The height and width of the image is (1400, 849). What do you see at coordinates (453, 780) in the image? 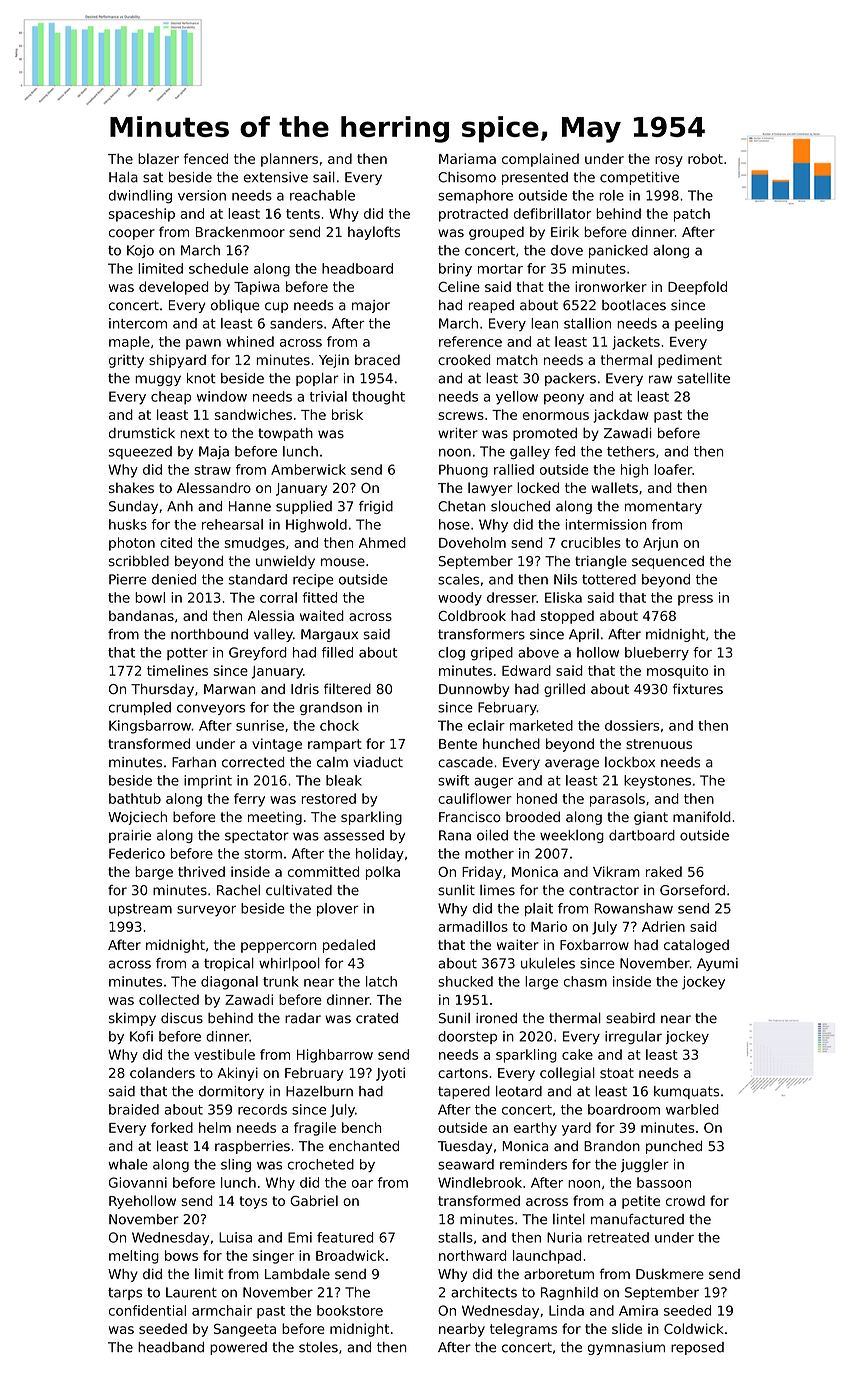
I see `swift` at bounding box center [453, 780].
